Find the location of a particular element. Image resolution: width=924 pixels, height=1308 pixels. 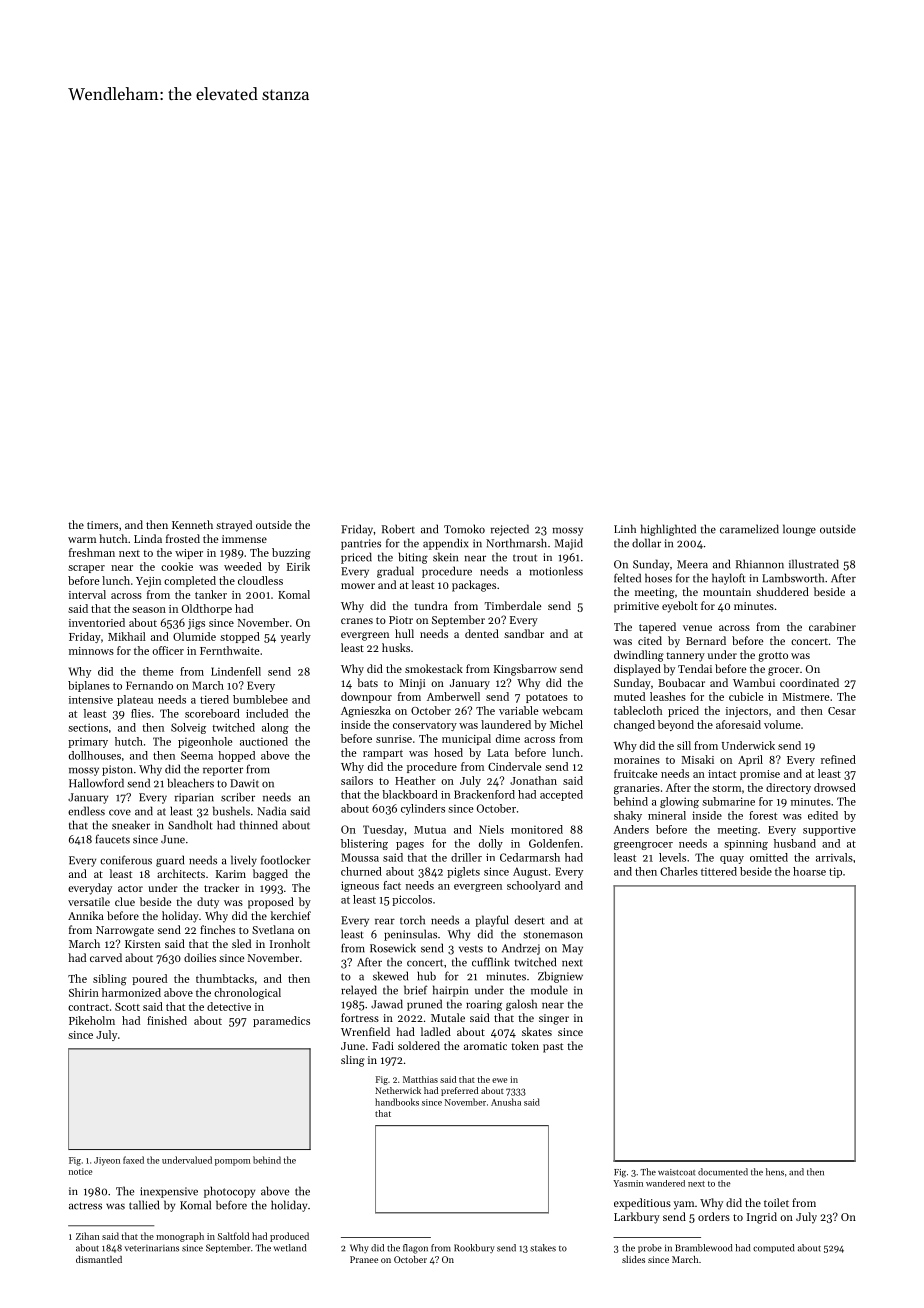

driller is located at coordinates (466, 857).
